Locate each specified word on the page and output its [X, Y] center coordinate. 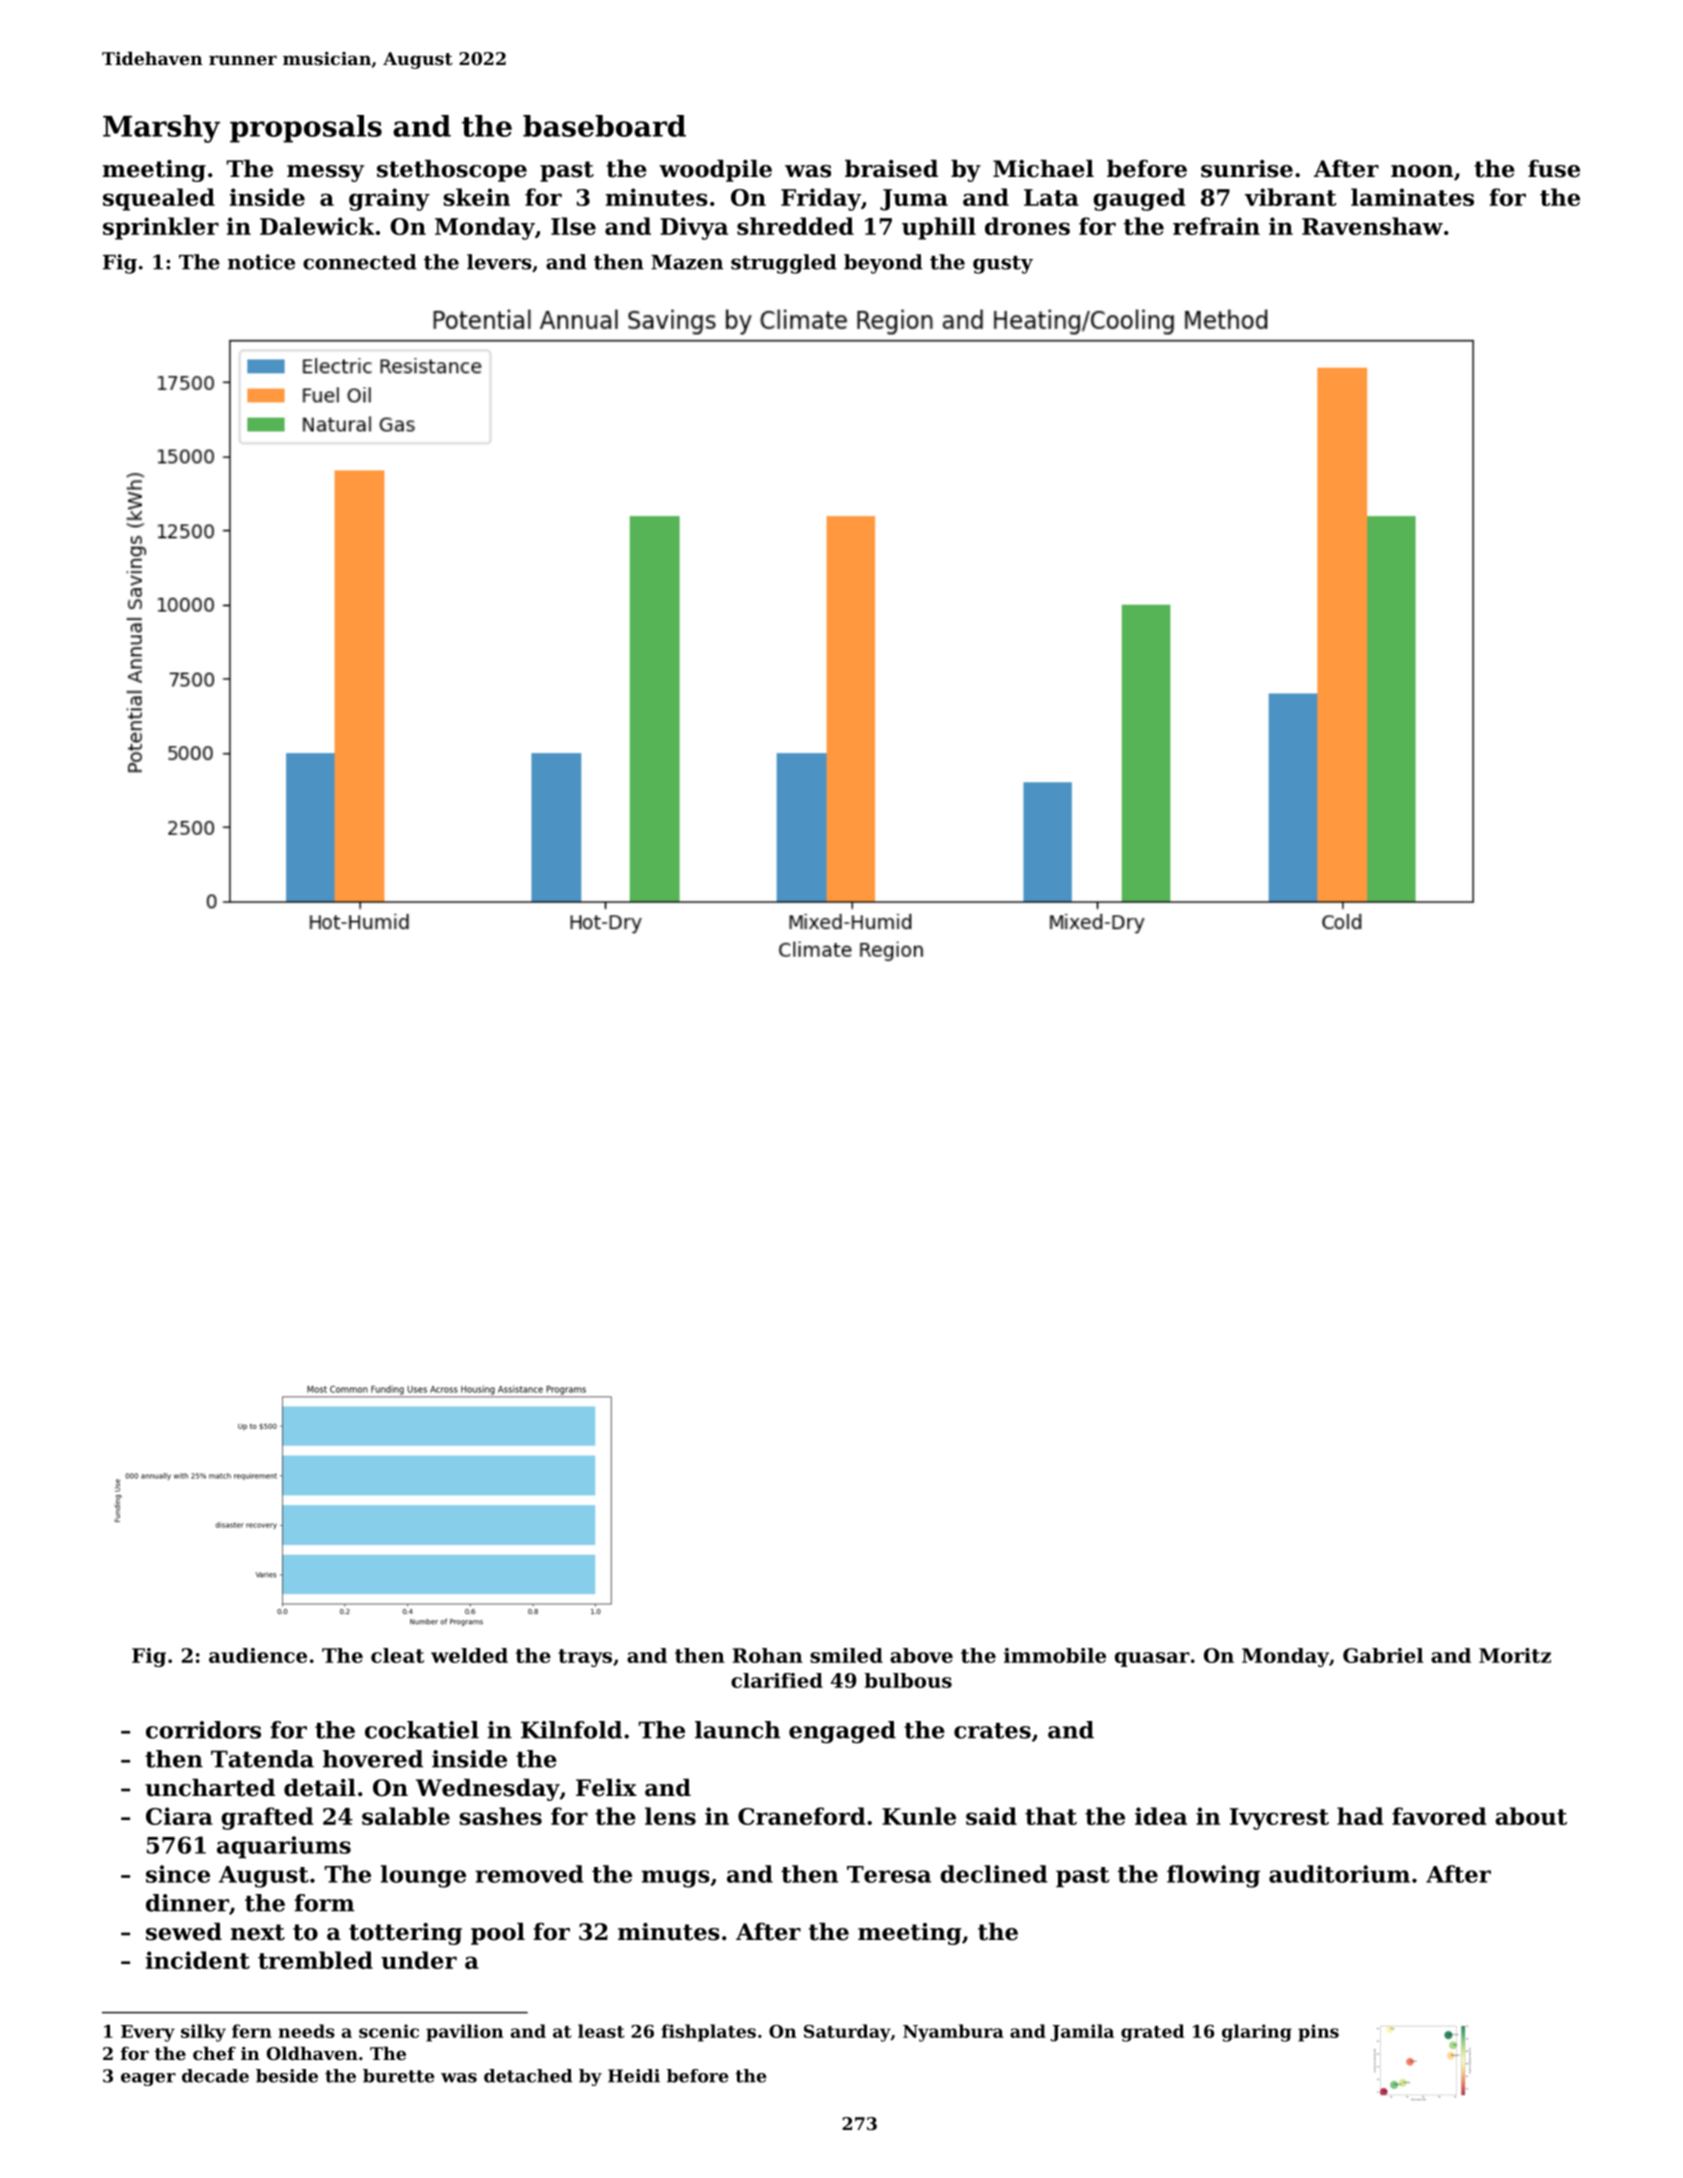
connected [360, 262]
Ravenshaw [1372, 226]
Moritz [1515, 1655]
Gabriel [1383, 1655]
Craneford [801, 1816]
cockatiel [422, 1730]
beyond [883, 264]
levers [499, 262]
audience [258, 1655]
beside [287, 2076]
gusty [1003, 265]
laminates [1412, 197]
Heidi [634, 2076]
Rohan [768, 1655]
